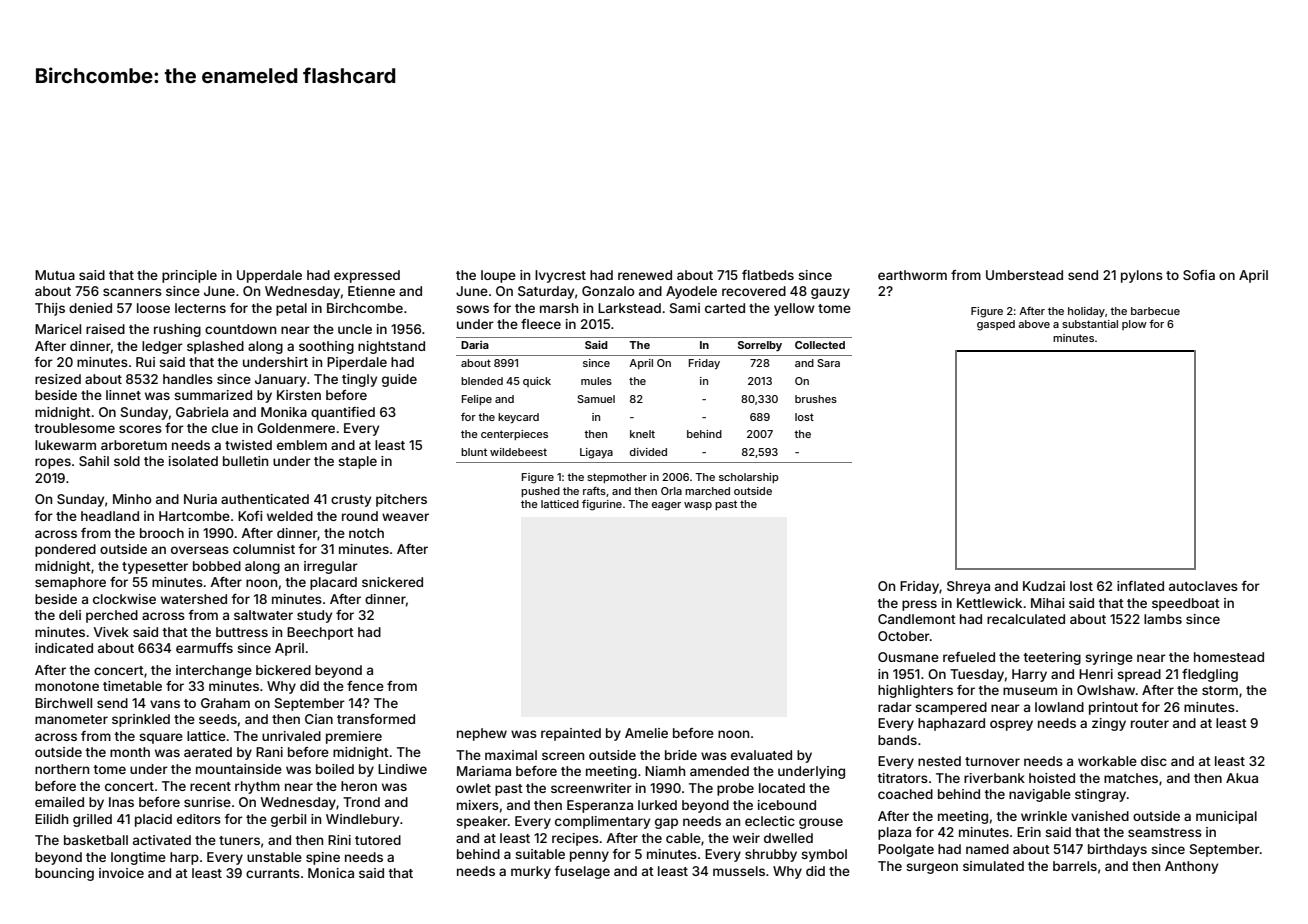 The width and height of the page is (1308, 924). What do you see at coordinates (58, 329) in the page?
I see `Maricel` at bounding box center [58, 329].
